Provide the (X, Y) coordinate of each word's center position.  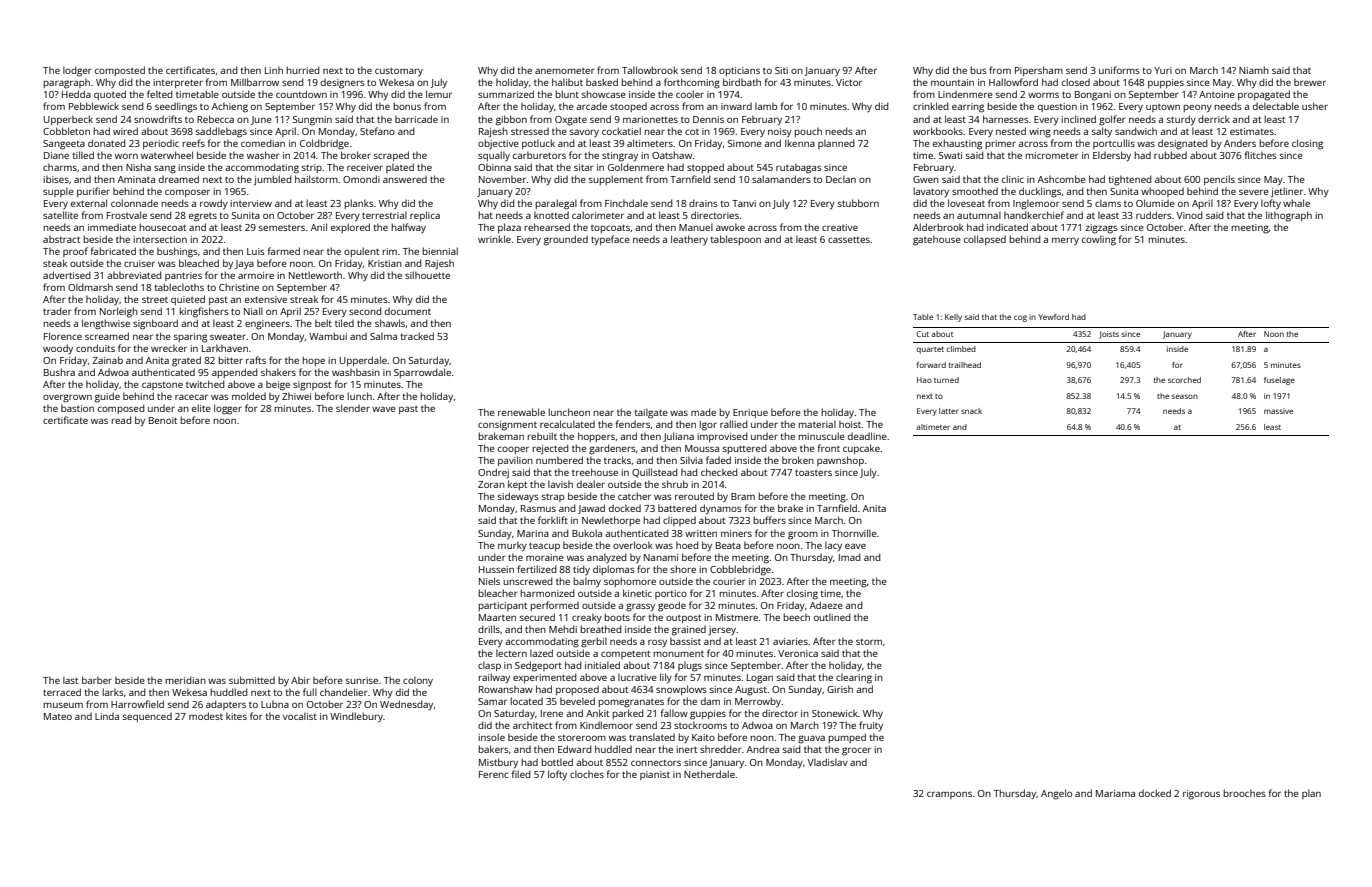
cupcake (861, 449)
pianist (655, 775)
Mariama (1115, 793)
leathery (689, 240)
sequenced (147, 717)
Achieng (230, 107)
